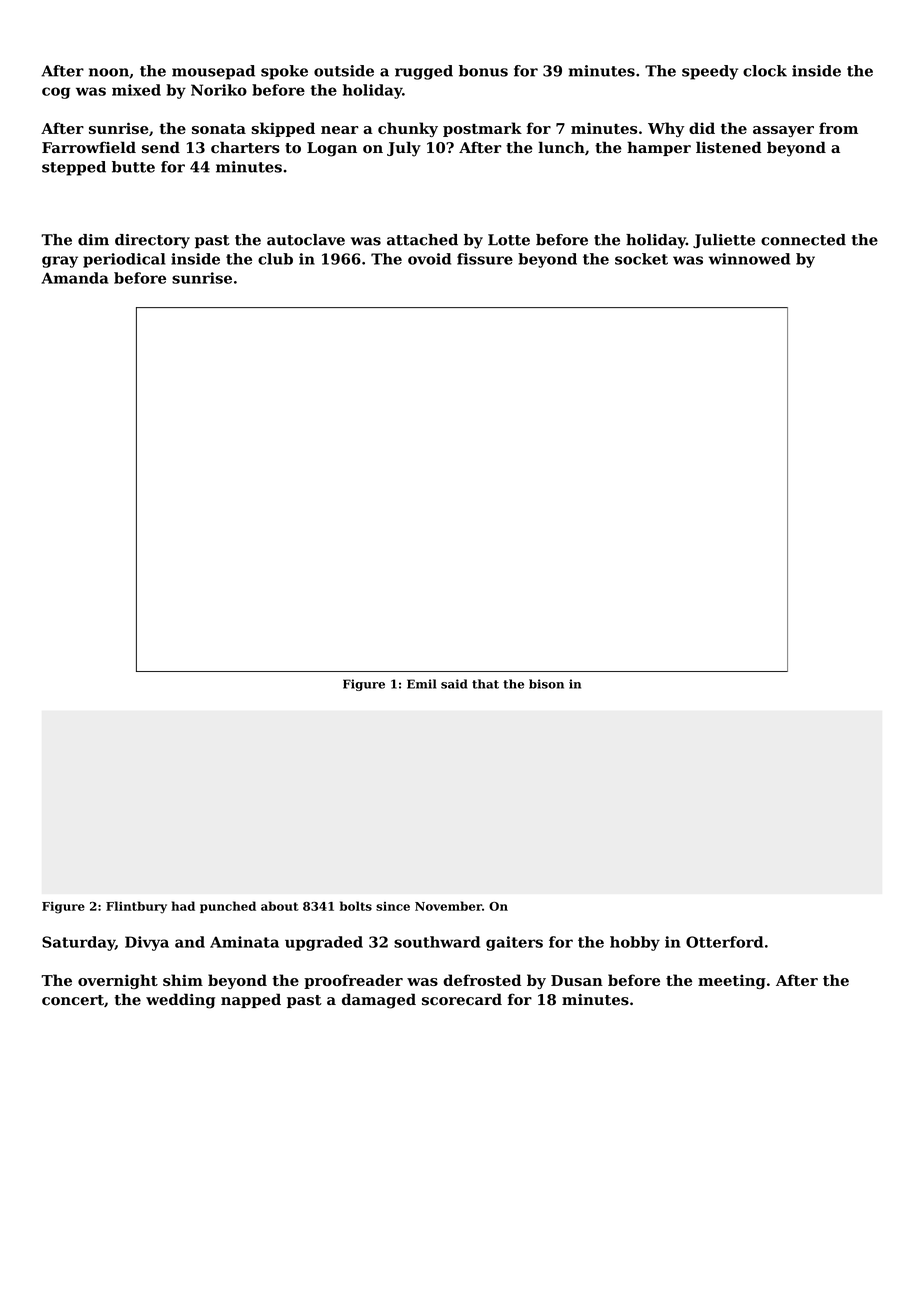  What do you see at coordinates (483, 71) in the page?
I see `bonus` at bounding box center [483, 71].
